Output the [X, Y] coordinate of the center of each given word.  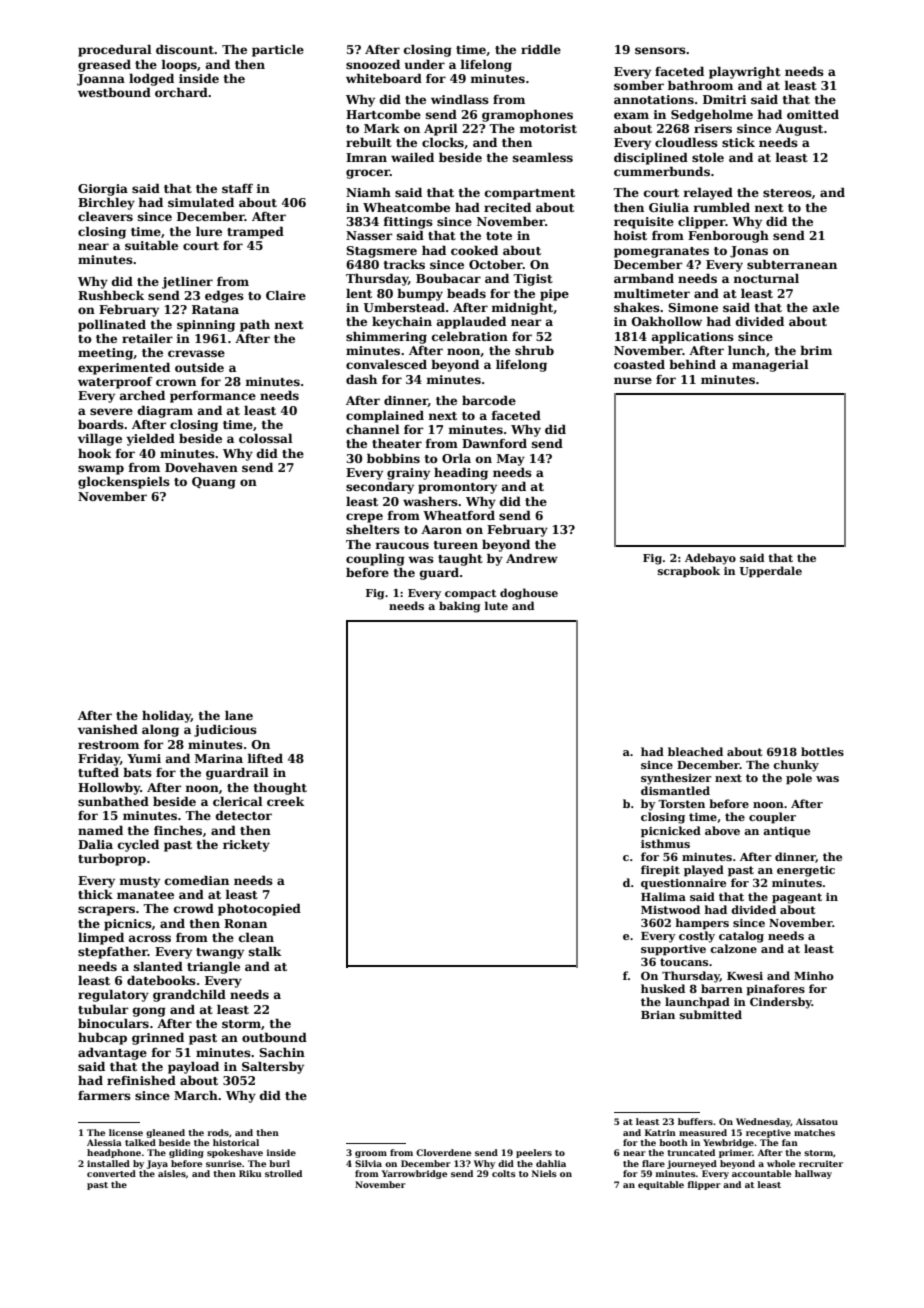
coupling [375, 559]
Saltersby [273, 1067]
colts [504, 1173]
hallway [813, 1174]
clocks [443, 142]
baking [459, 607]
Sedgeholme [712, 115]
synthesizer [676, 779]
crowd [194, 908]
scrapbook [689, 571]
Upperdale [771, 571]
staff [237, 188]
